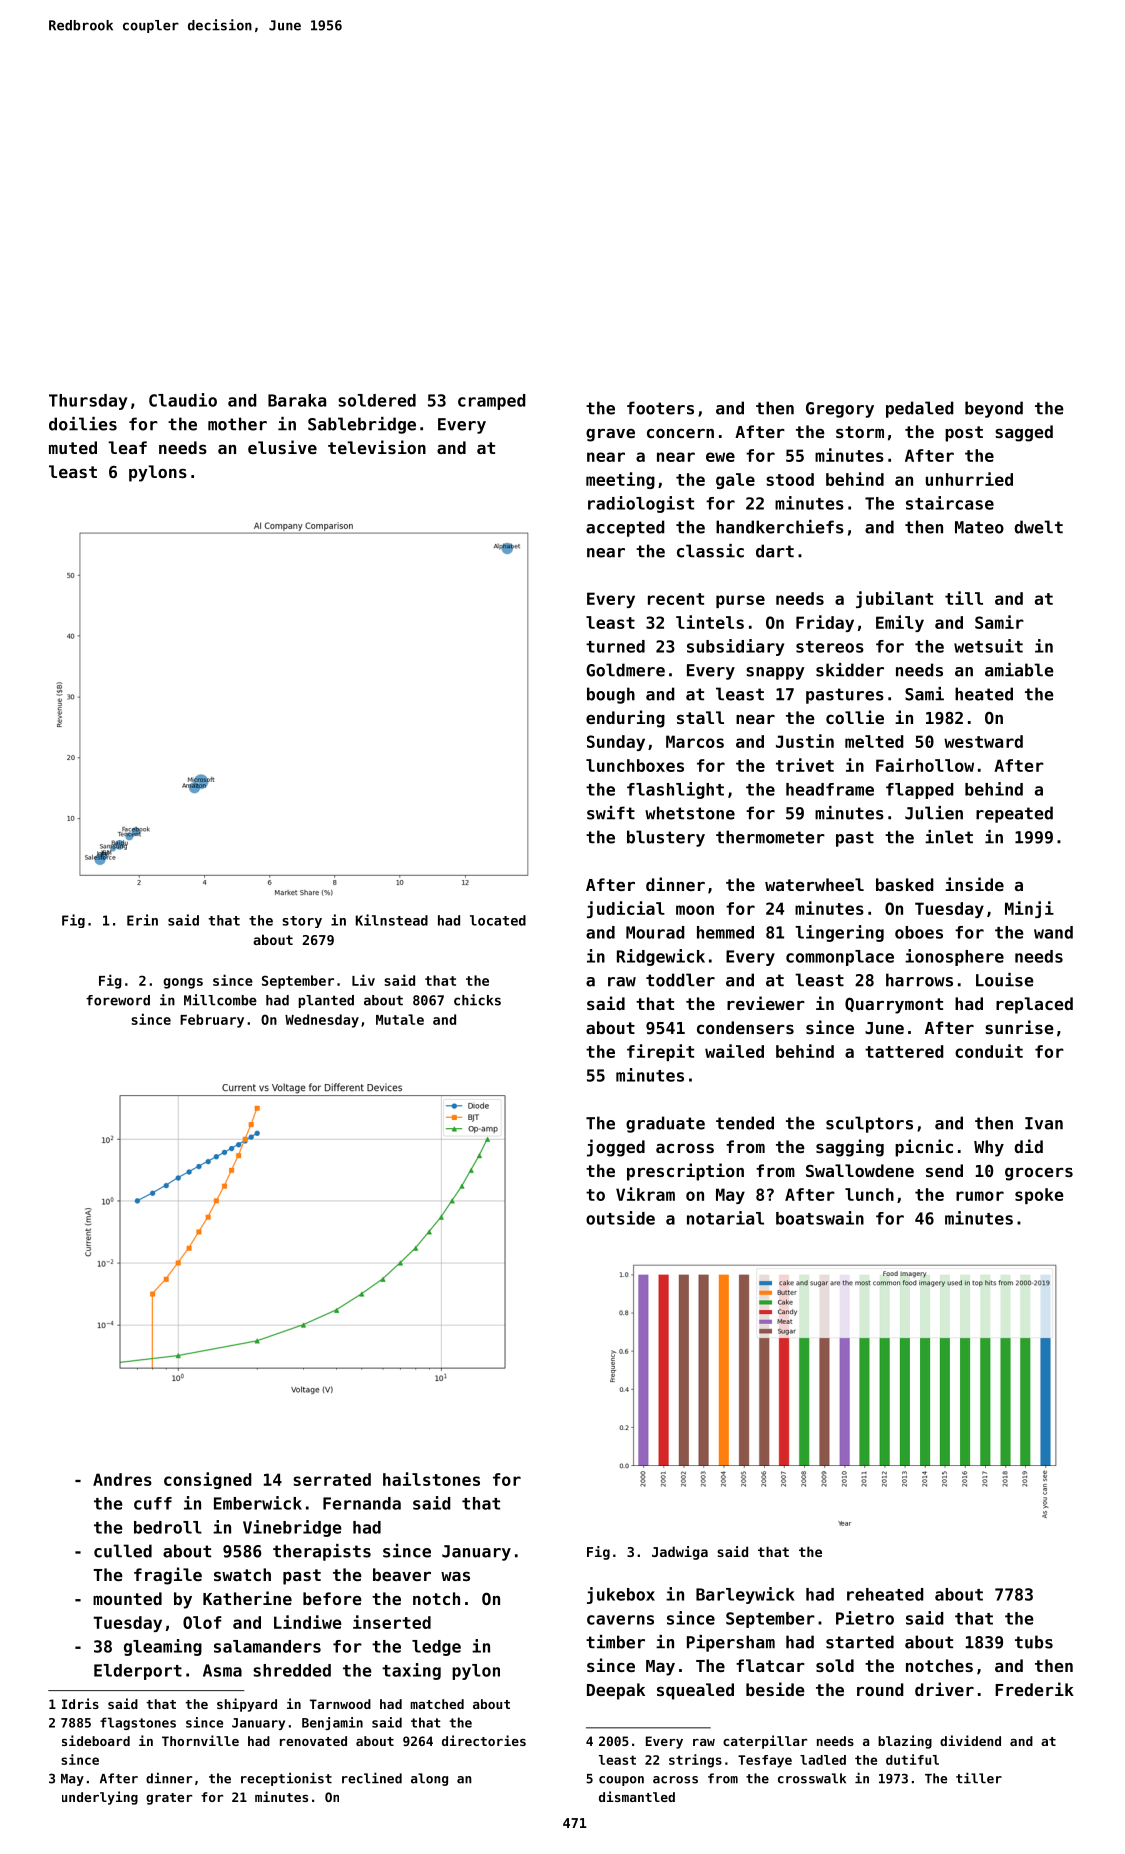  What do you see at coordinates (680, 1553) in the document?
I see `Jadwiga` at bounding box center [680, 1553].
